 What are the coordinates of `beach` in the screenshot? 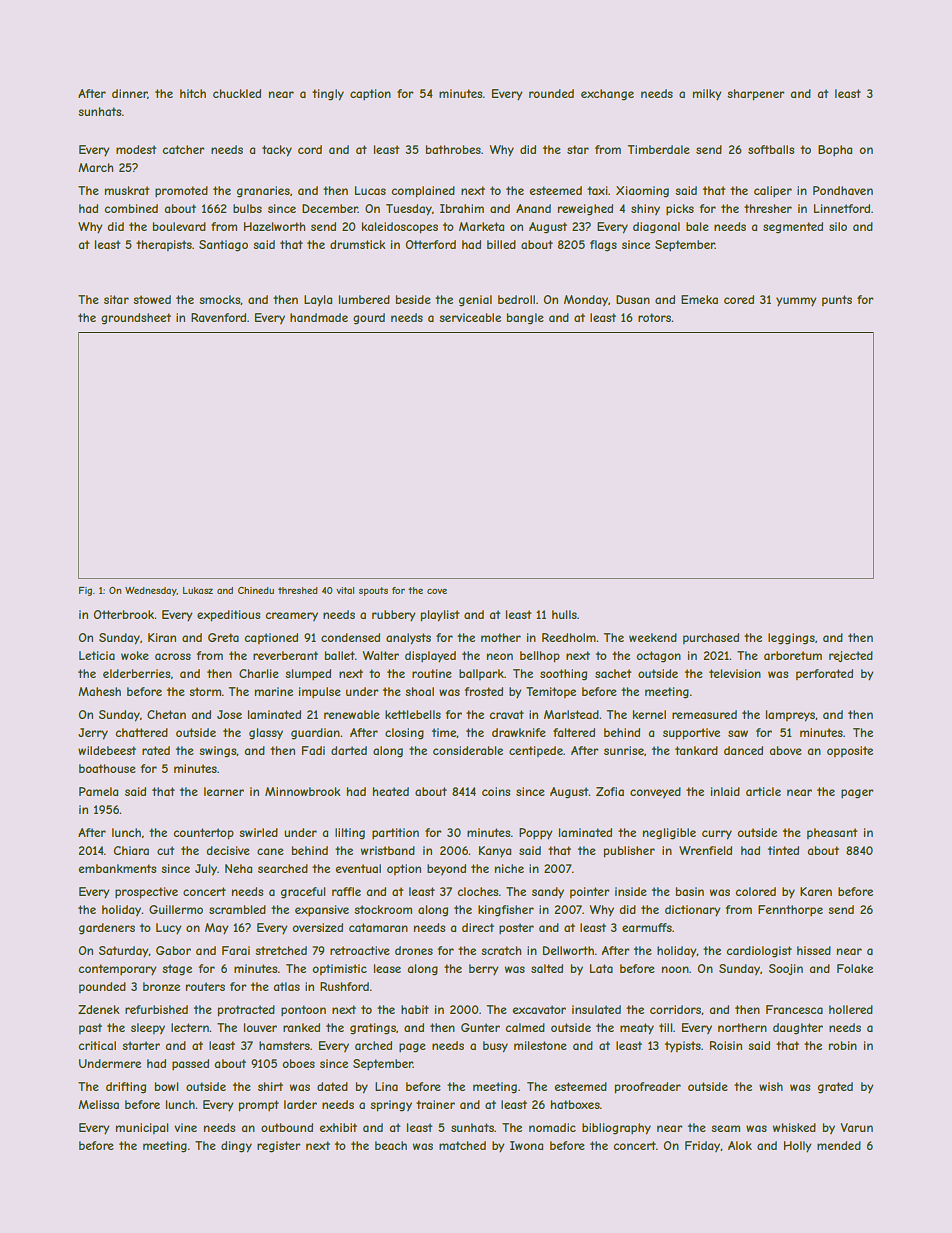 It's located at (391, 1145).
